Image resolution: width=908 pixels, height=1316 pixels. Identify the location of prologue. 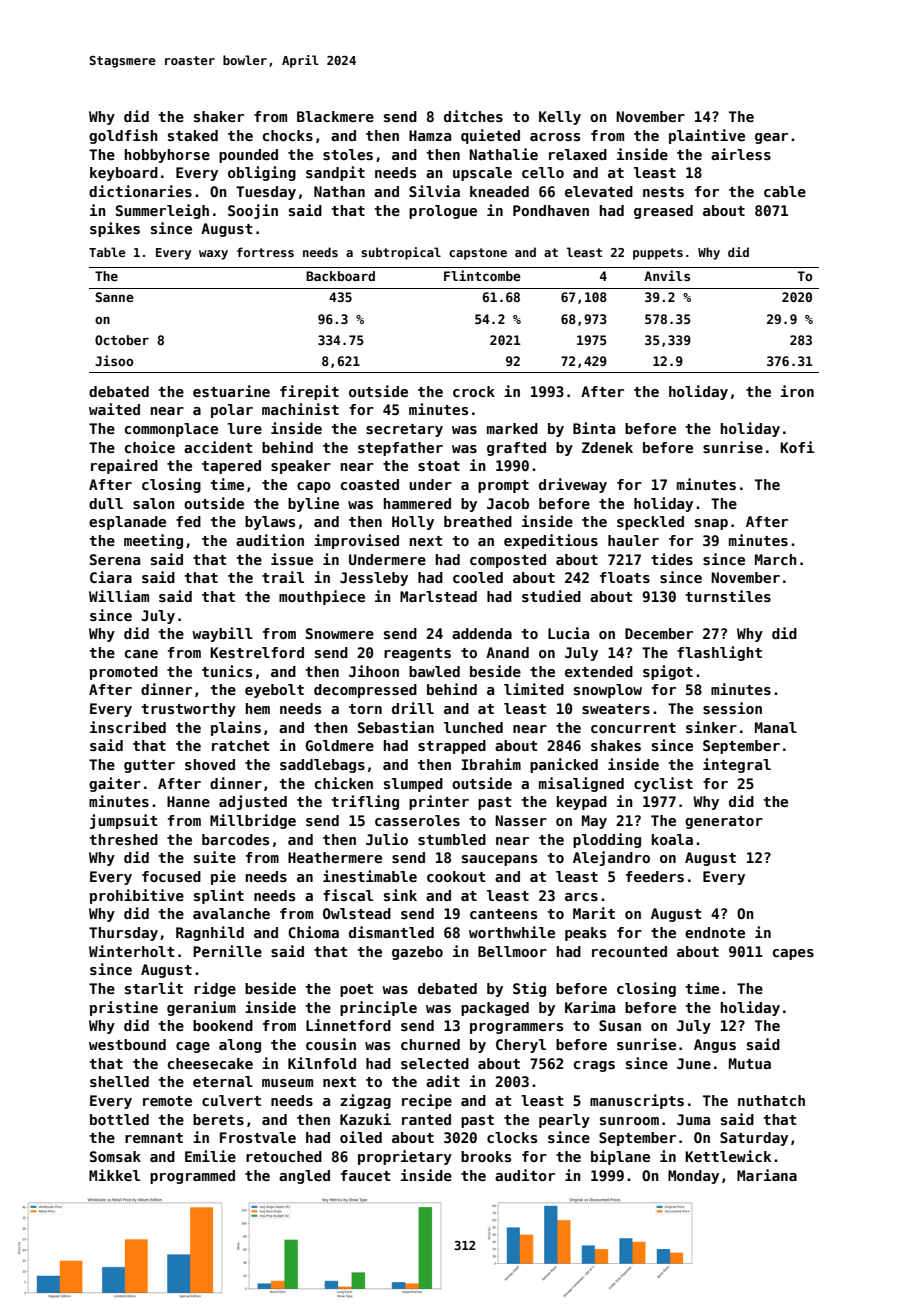
(443, 212).
